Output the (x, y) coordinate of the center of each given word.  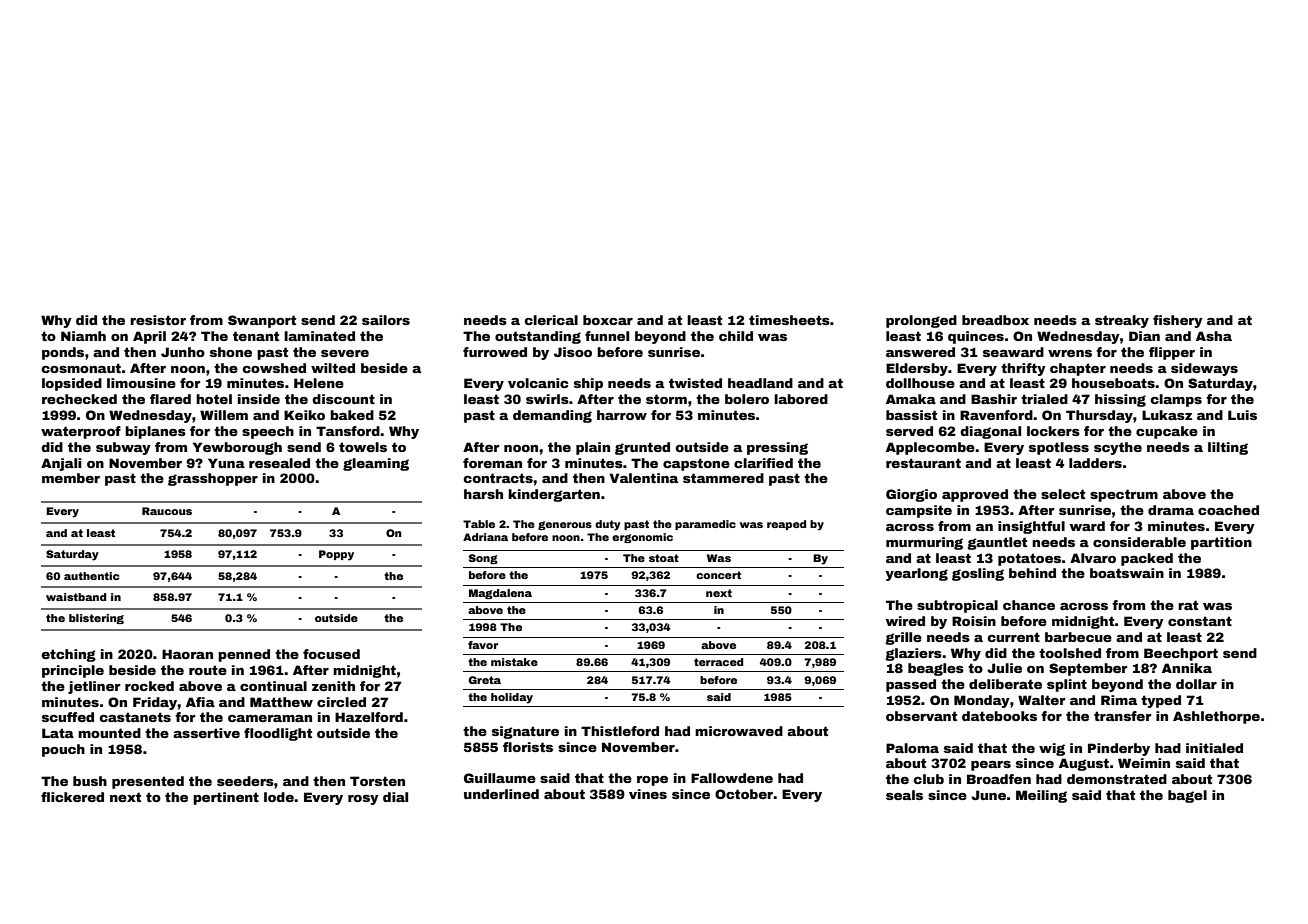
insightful (1031, 527)
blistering (96, 619)
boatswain (1127, 573)
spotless (1059, 448)
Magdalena (500, 594)
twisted (695, 383)
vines (648, 794)
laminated (319, 336)
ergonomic (642, 538)
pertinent (226, 798)
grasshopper (213, 479)
